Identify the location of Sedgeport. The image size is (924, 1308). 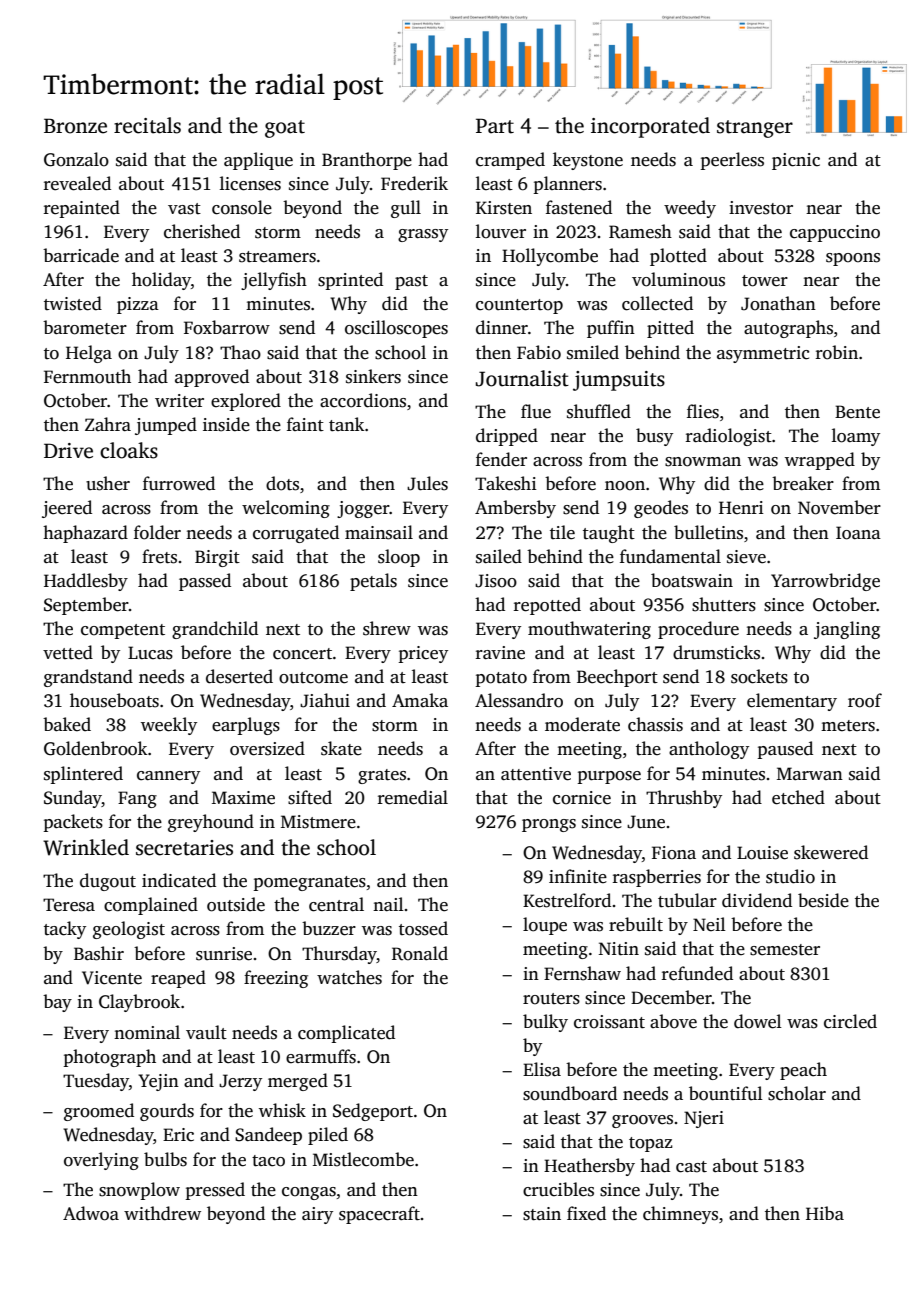
(373, 1112).
